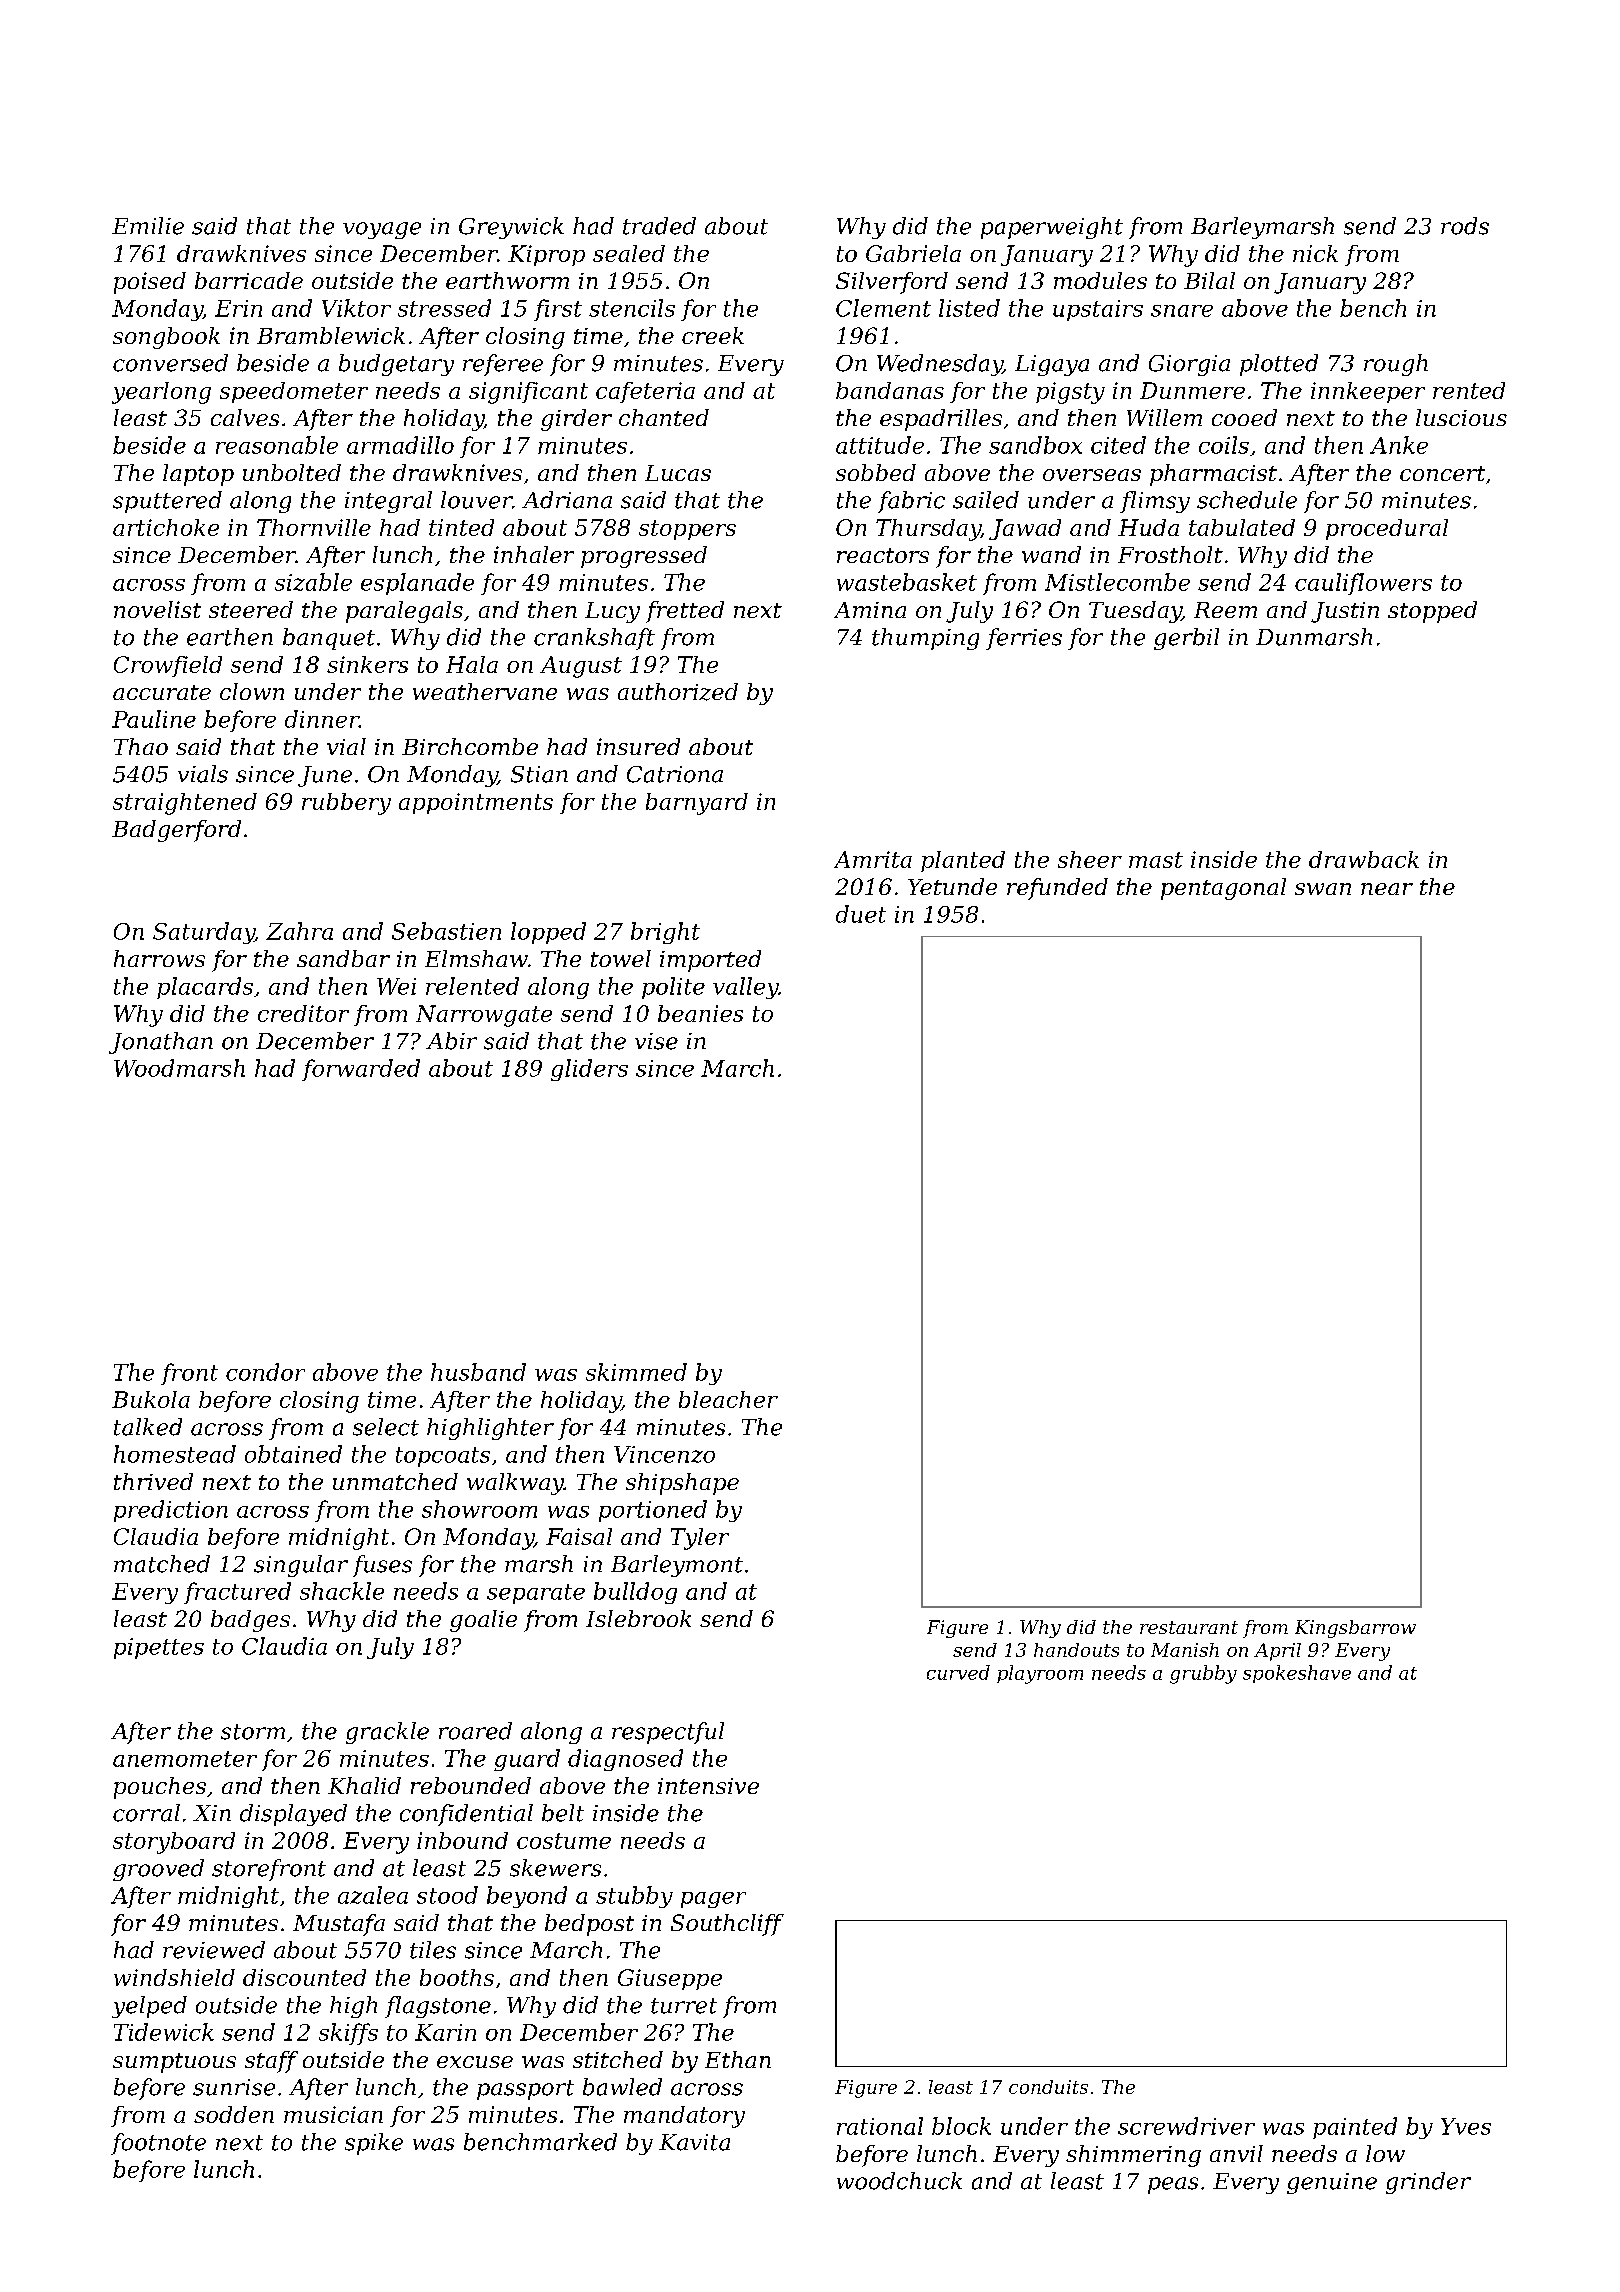 This page has width=1620, height=2292. Describe the element at coordinates (1461, 417) in the page. I see `luscious` at that location.
